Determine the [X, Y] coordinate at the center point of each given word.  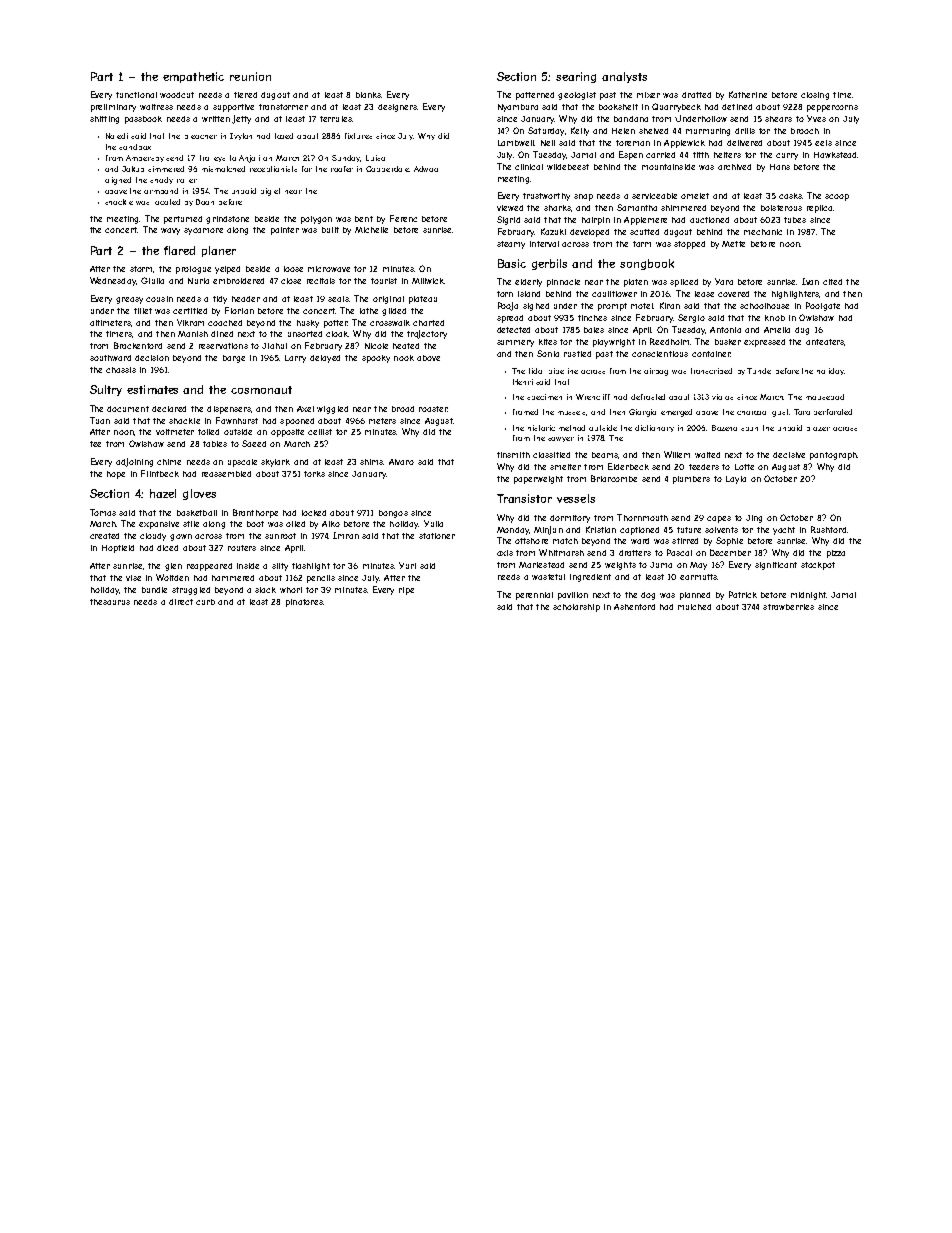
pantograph [833, 456]
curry [787, 156]
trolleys [212, 158]
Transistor [524, 498]
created [104, 536]
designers [397, 108]
